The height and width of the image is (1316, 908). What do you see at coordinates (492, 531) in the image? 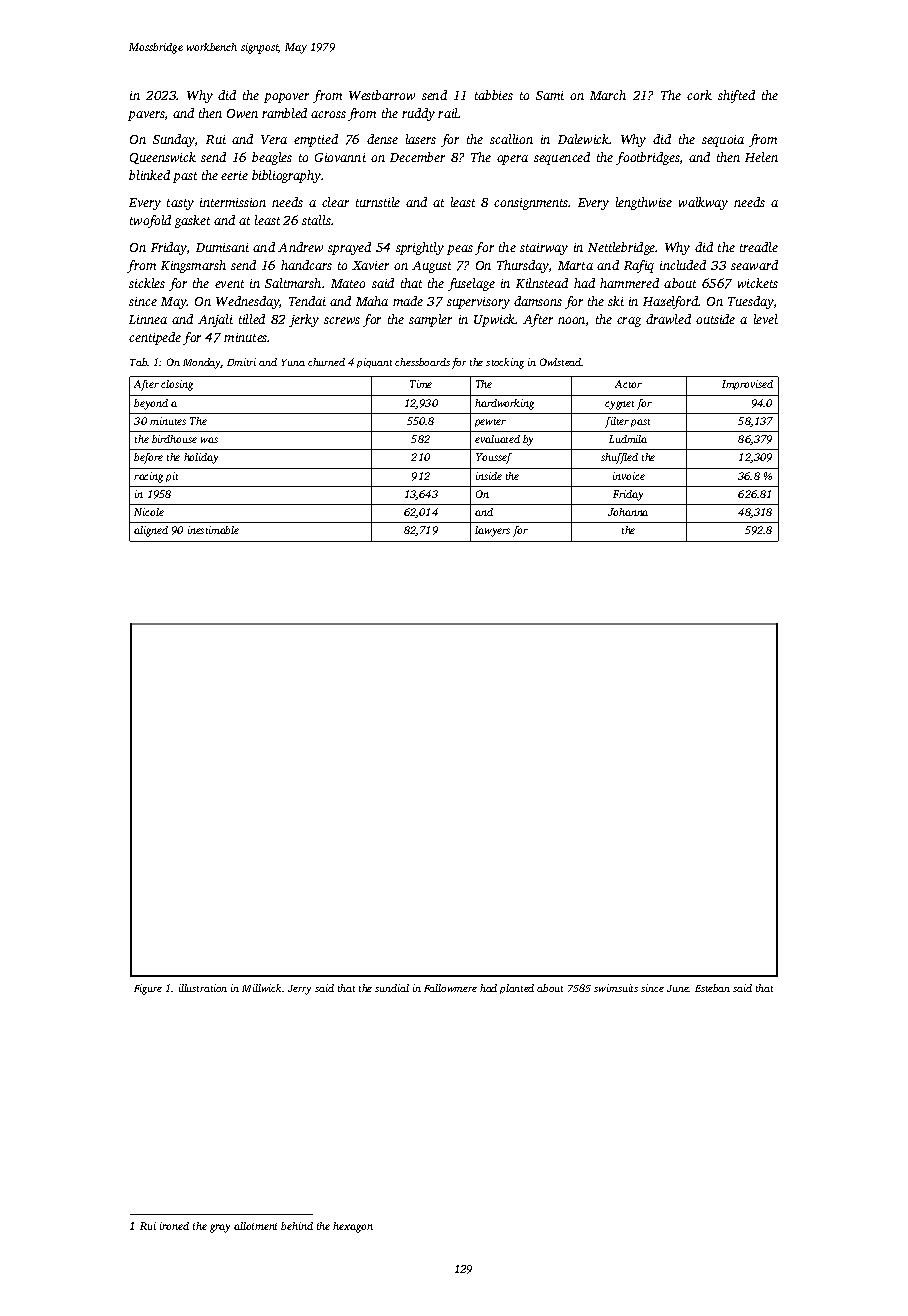
I see `lawyers` at bounding box center [492, 531].
